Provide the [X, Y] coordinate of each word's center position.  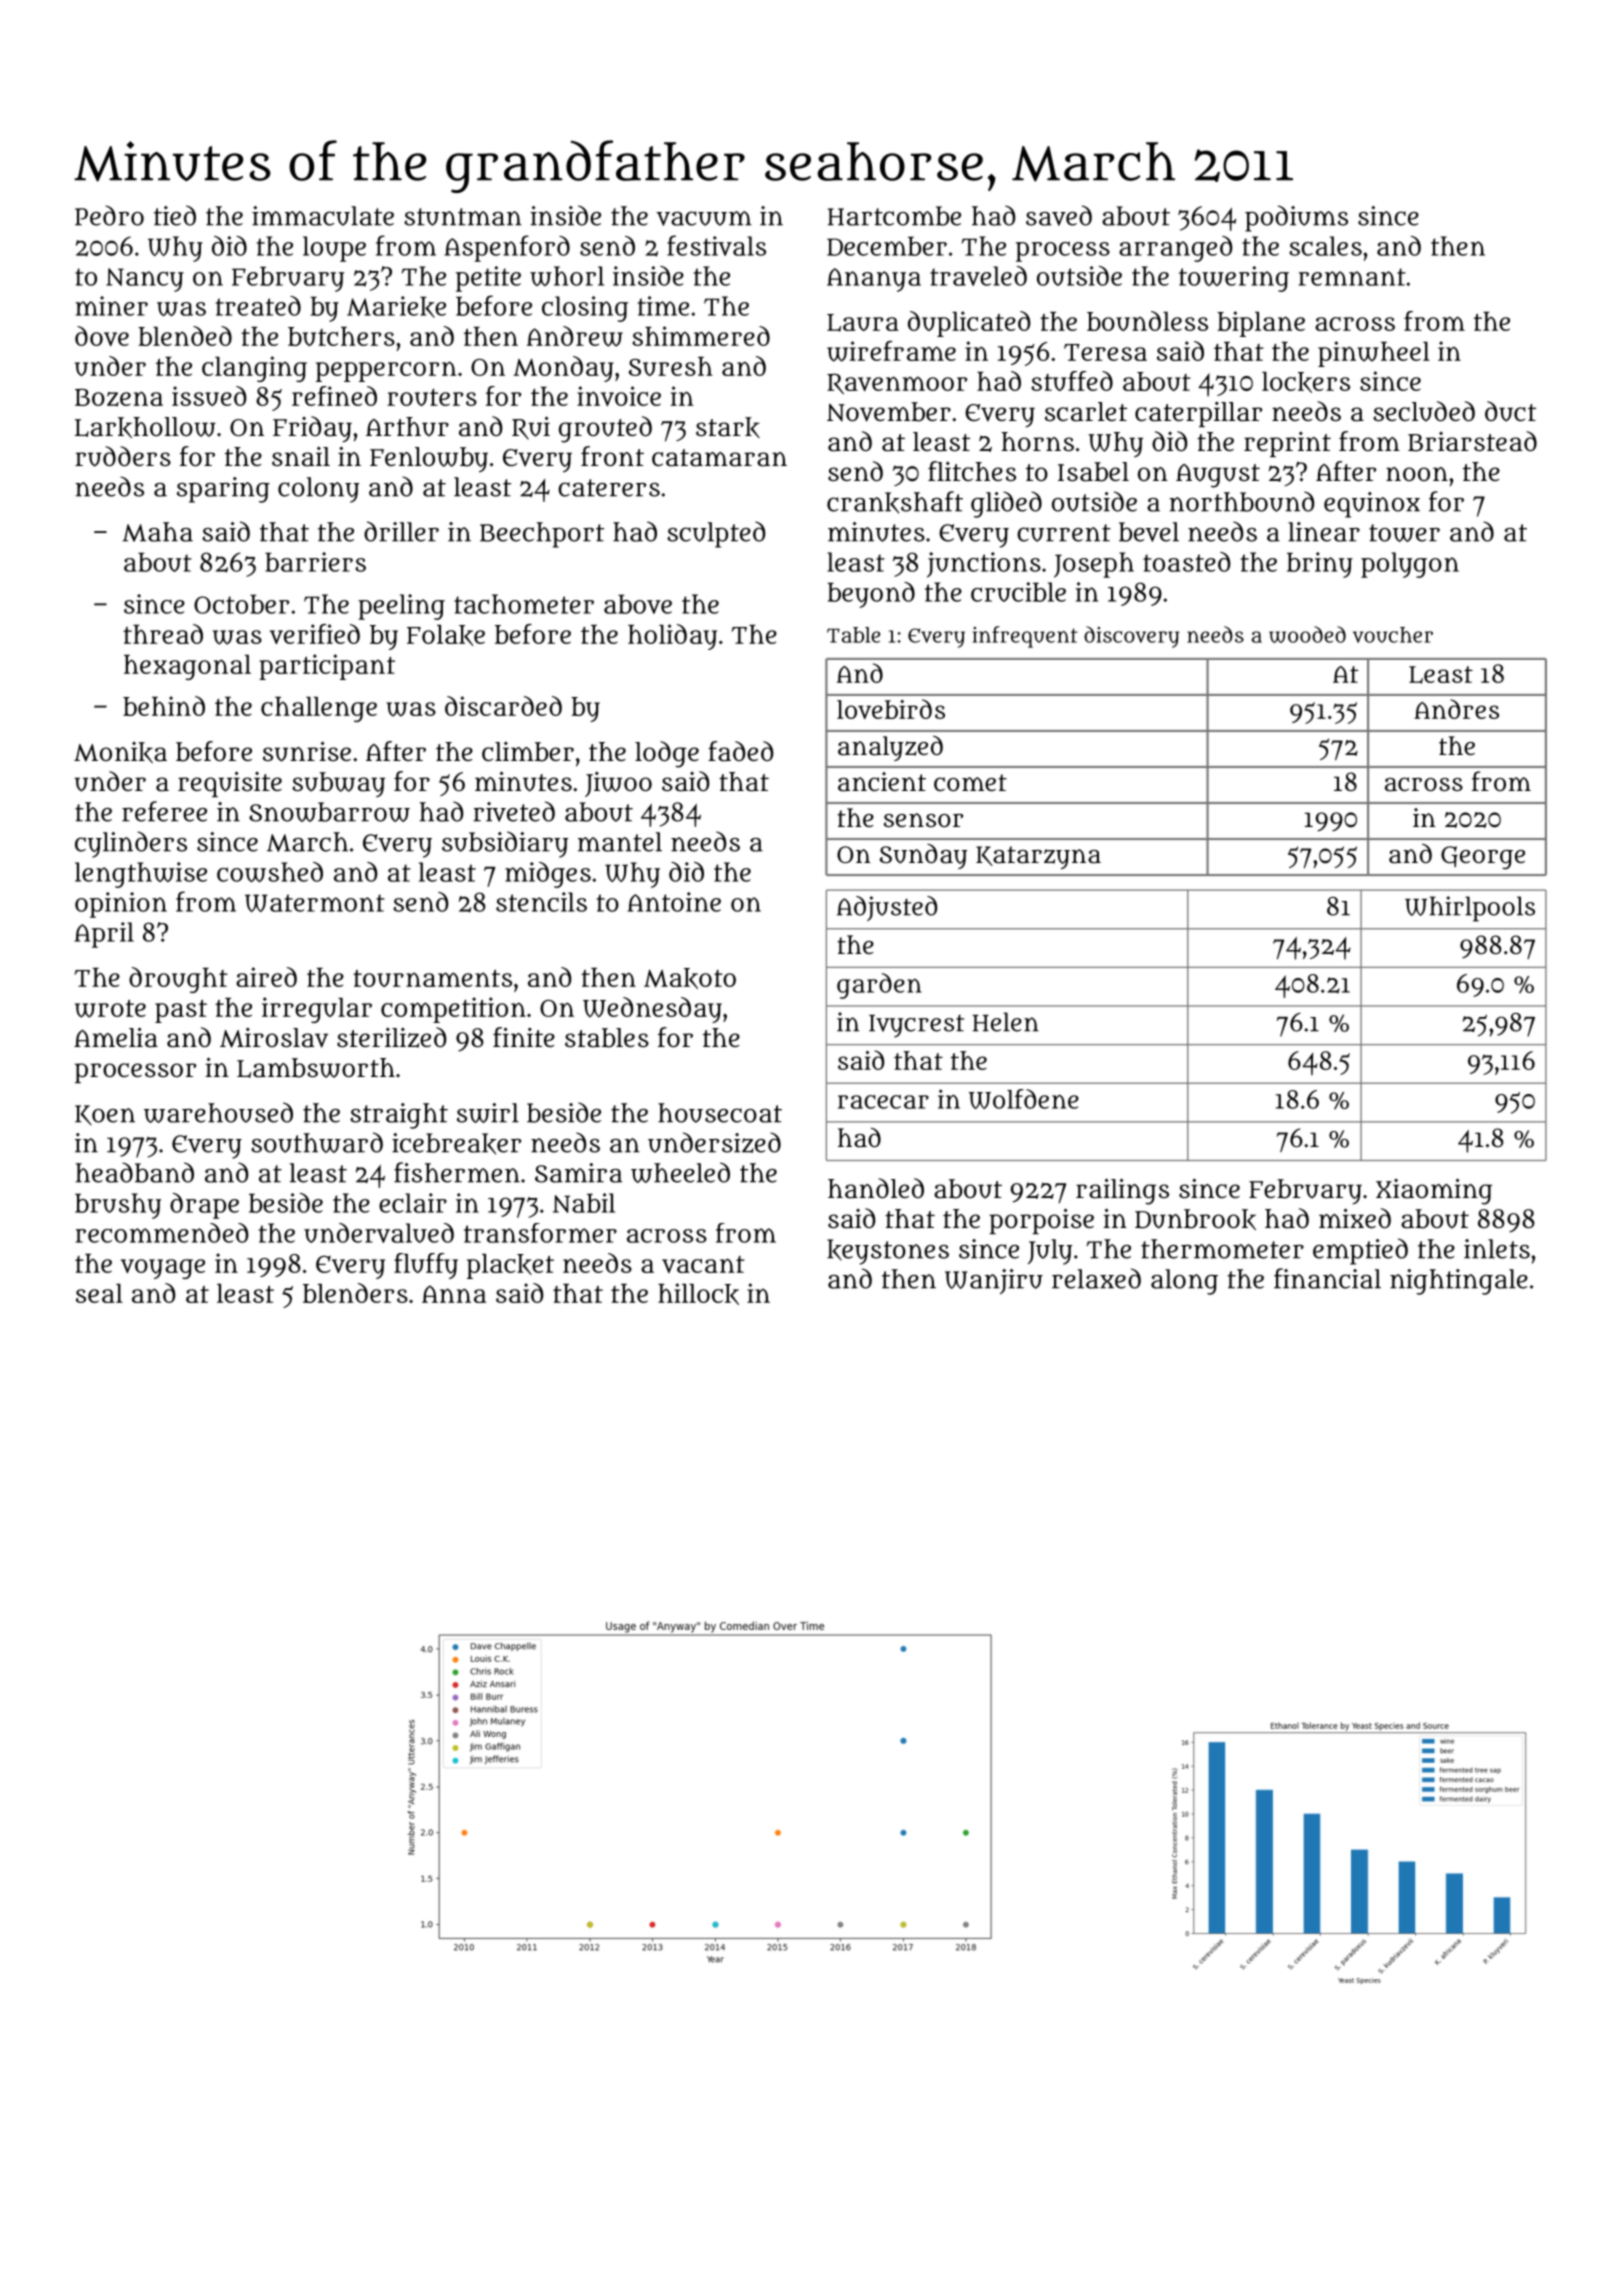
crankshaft [895, 502]
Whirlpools [1470, 909]
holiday [672, 637]
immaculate [323, 216]
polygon [1410, 565]
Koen [105, 1115]
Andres [1456, 709]
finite [524, 1037]
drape [204, 1206]
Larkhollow [145, 427]
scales [1325, 246]
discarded [503, 706]
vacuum [704, 218]
